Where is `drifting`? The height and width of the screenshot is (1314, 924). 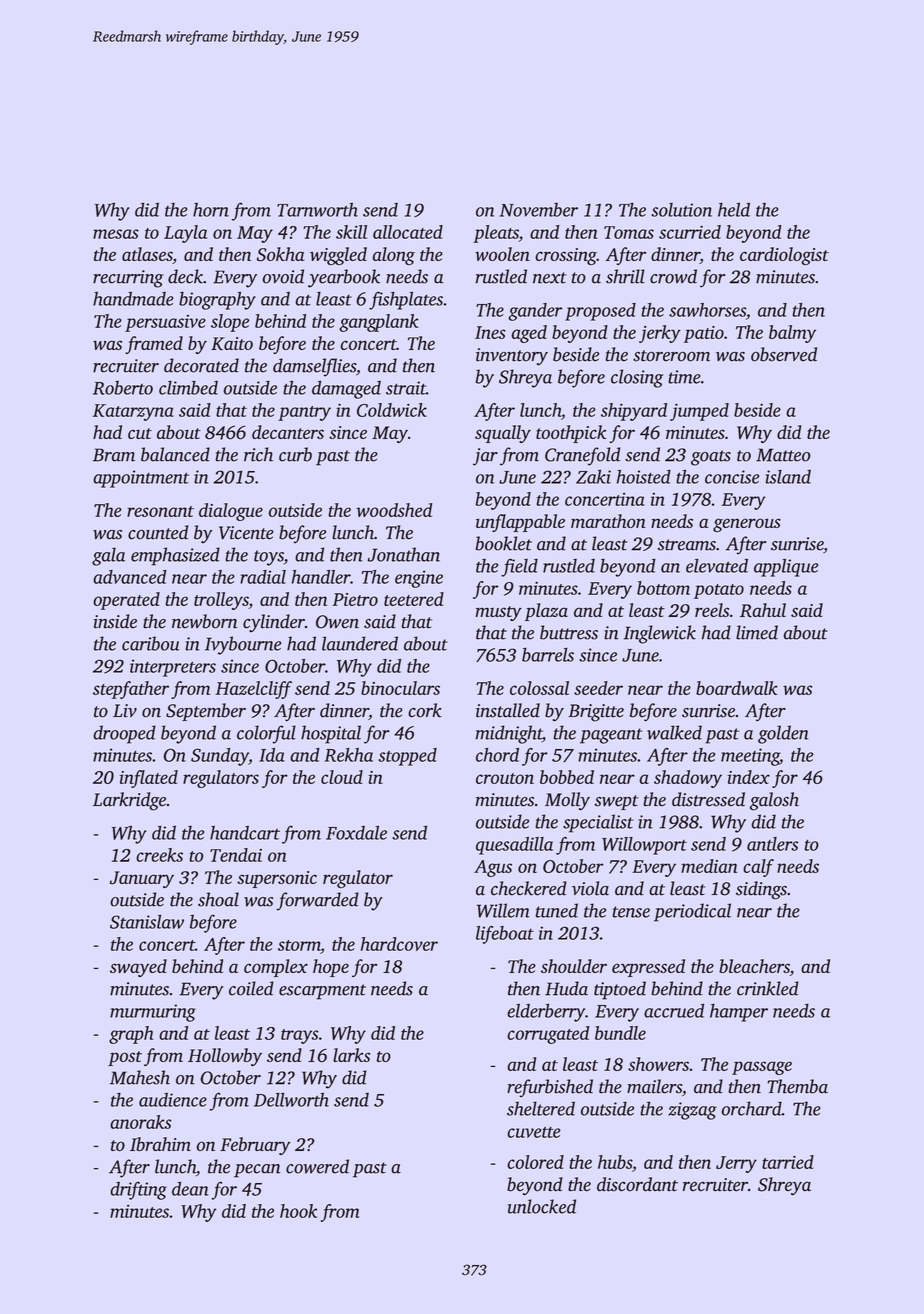 drifting is located at coordinates (138, 1191).
